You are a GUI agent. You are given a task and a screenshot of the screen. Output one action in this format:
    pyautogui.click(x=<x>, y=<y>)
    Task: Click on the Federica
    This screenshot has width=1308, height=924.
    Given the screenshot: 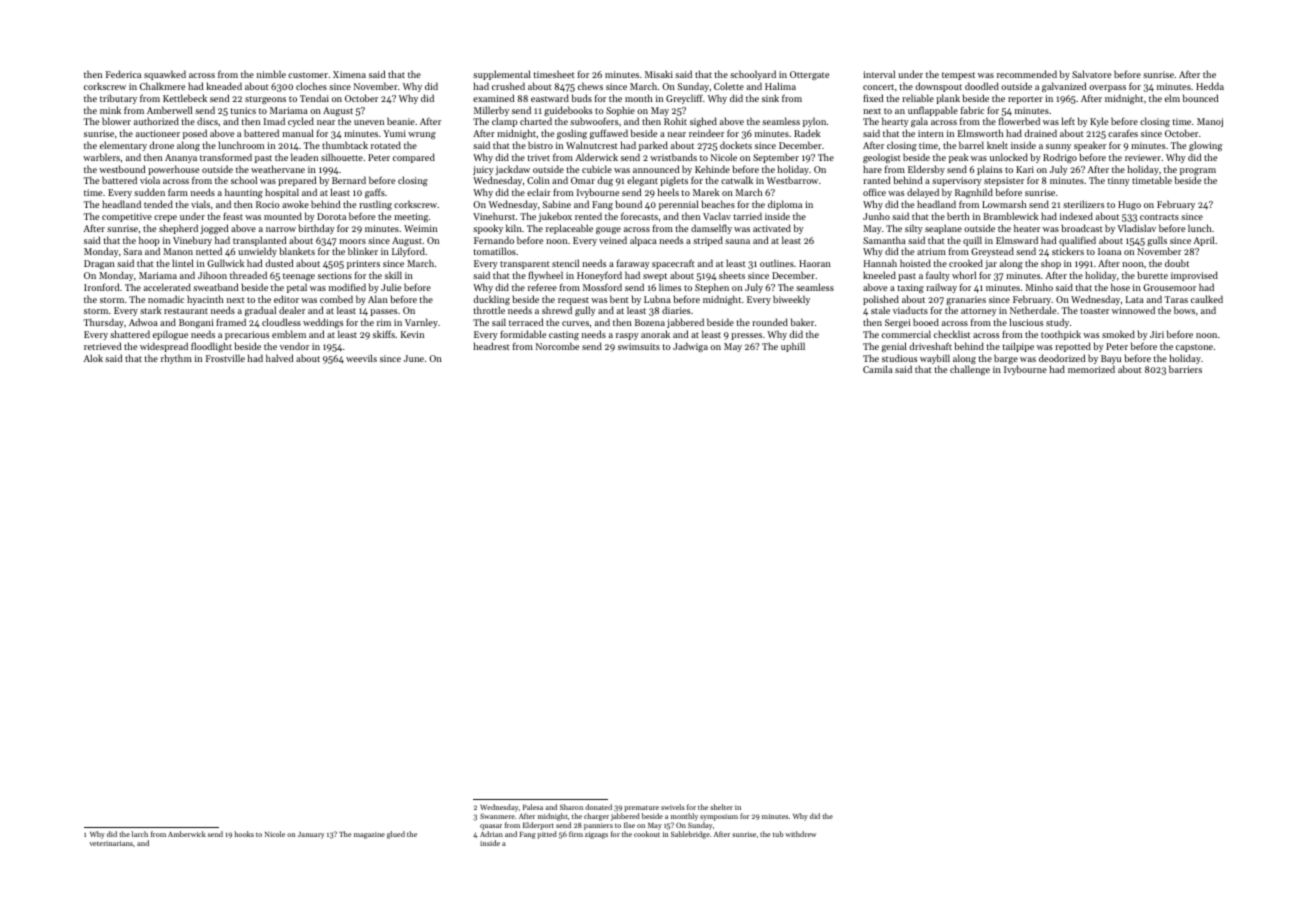 What is the action you would take?
    pyautogui.click(x=123, y=74)
